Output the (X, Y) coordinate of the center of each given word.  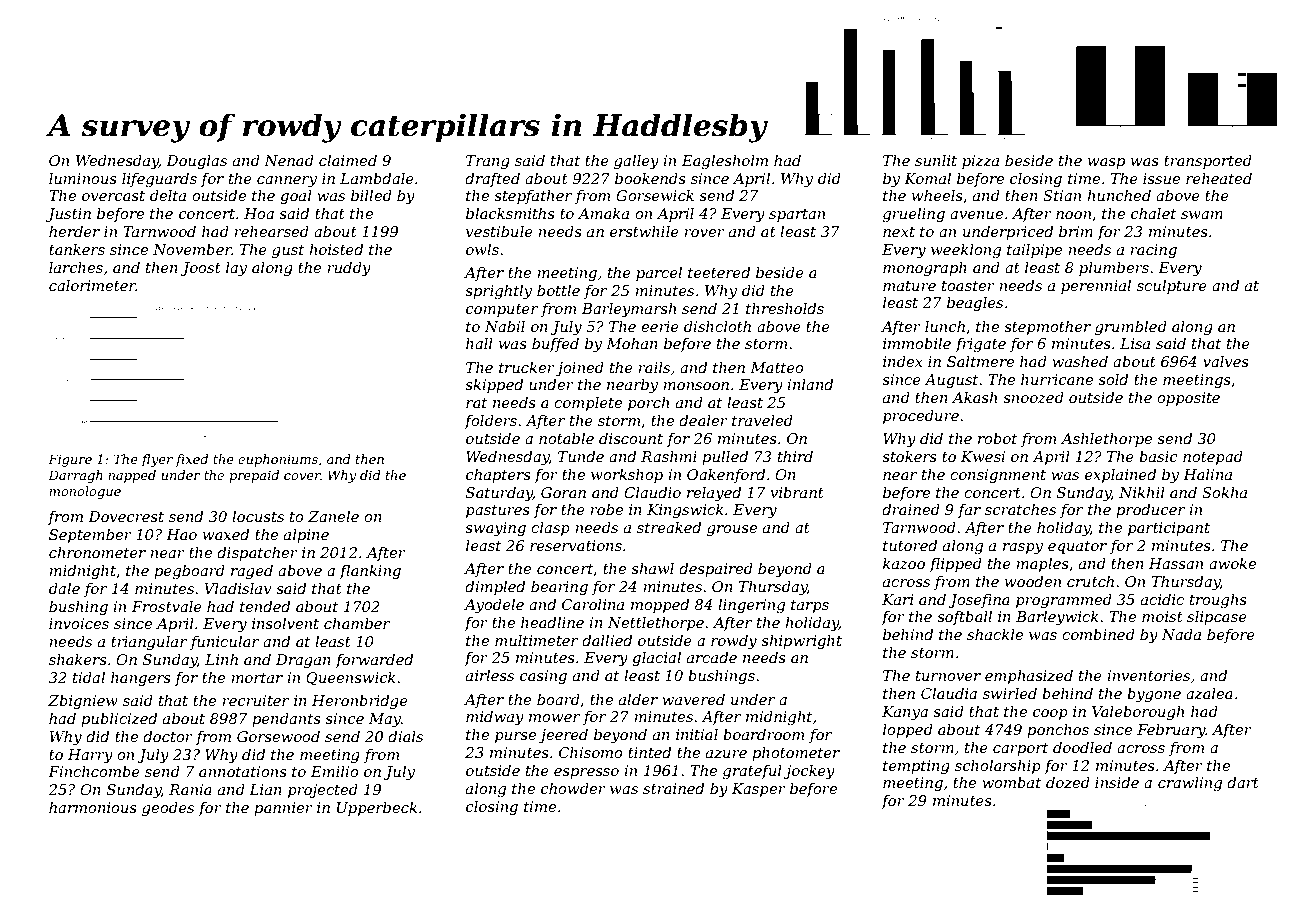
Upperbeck (377, 809)
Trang (488, 162)
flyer (157, 460)
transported (1208, 162)
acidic (1162, 599)
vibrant (797, 492)
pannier (283, 809)
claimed (348, 160)
